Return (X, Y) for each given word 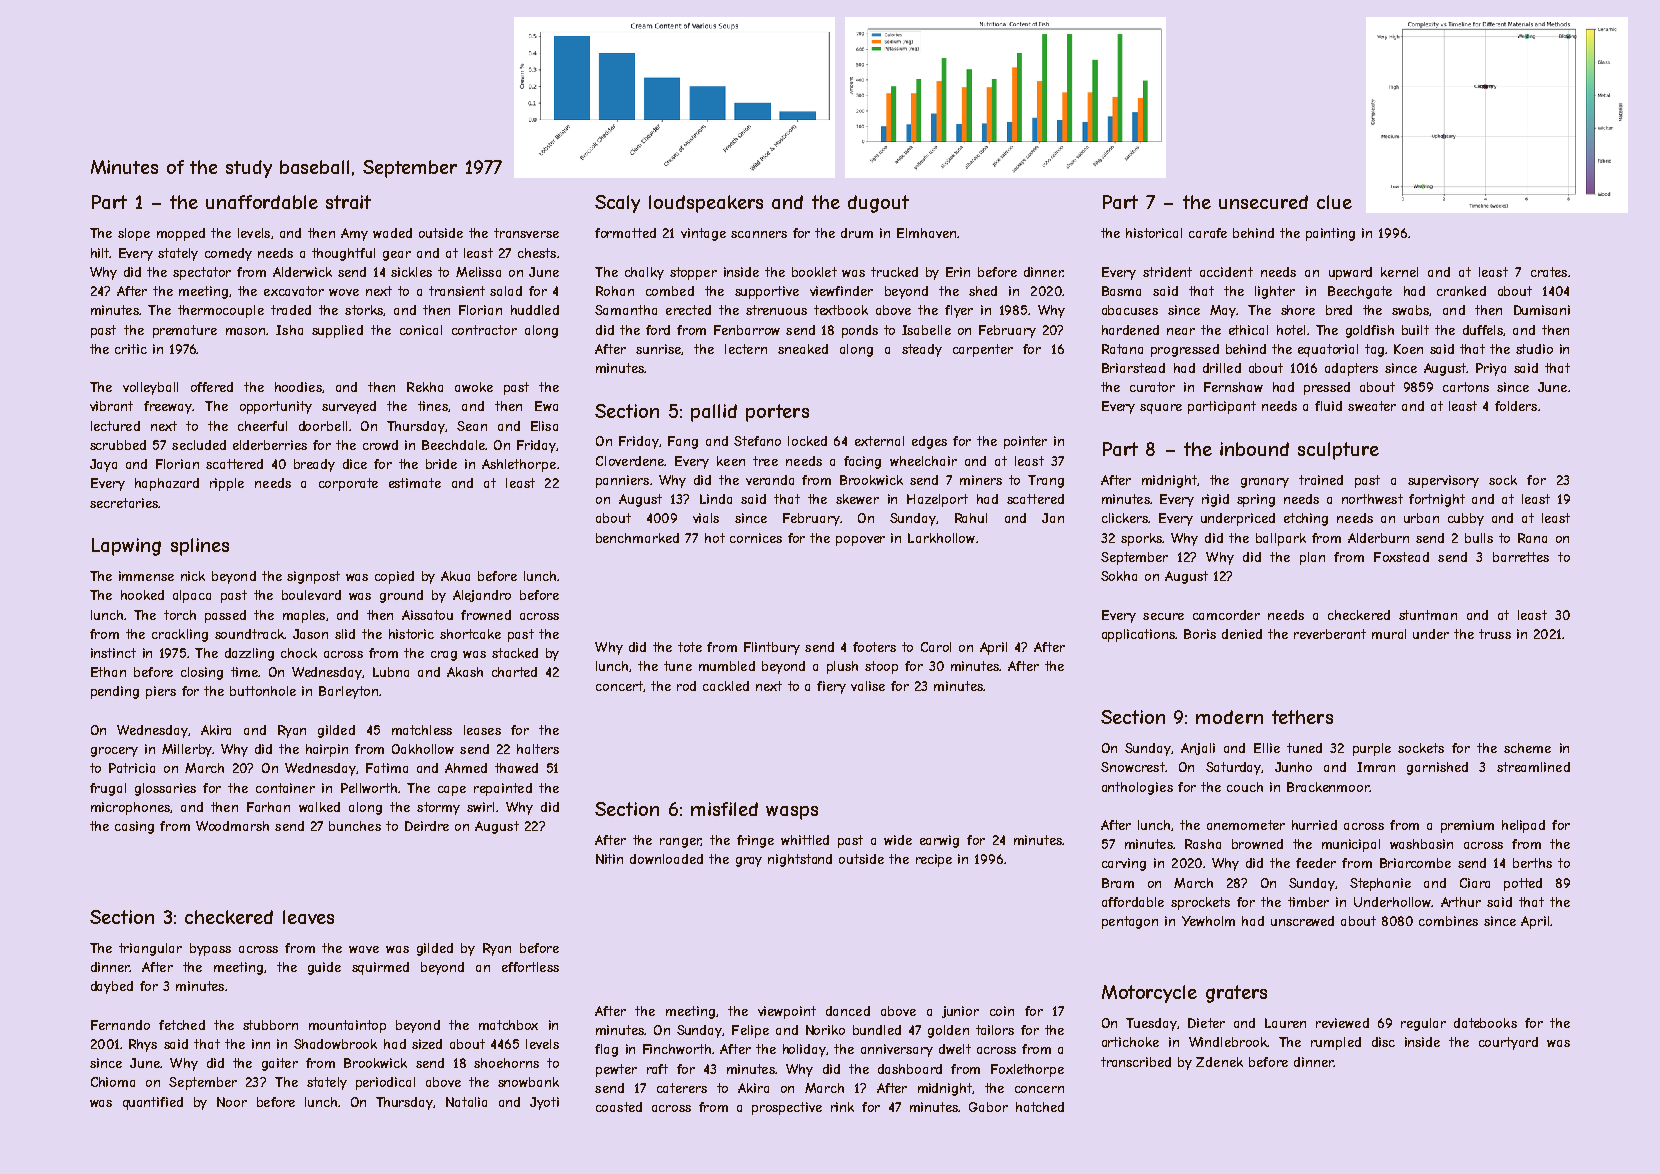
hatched (1040, 1107)
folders (1516, 406)
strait (348, 202)
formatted (625, 233)
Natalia (466, 1102)
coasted (619, 1107)
